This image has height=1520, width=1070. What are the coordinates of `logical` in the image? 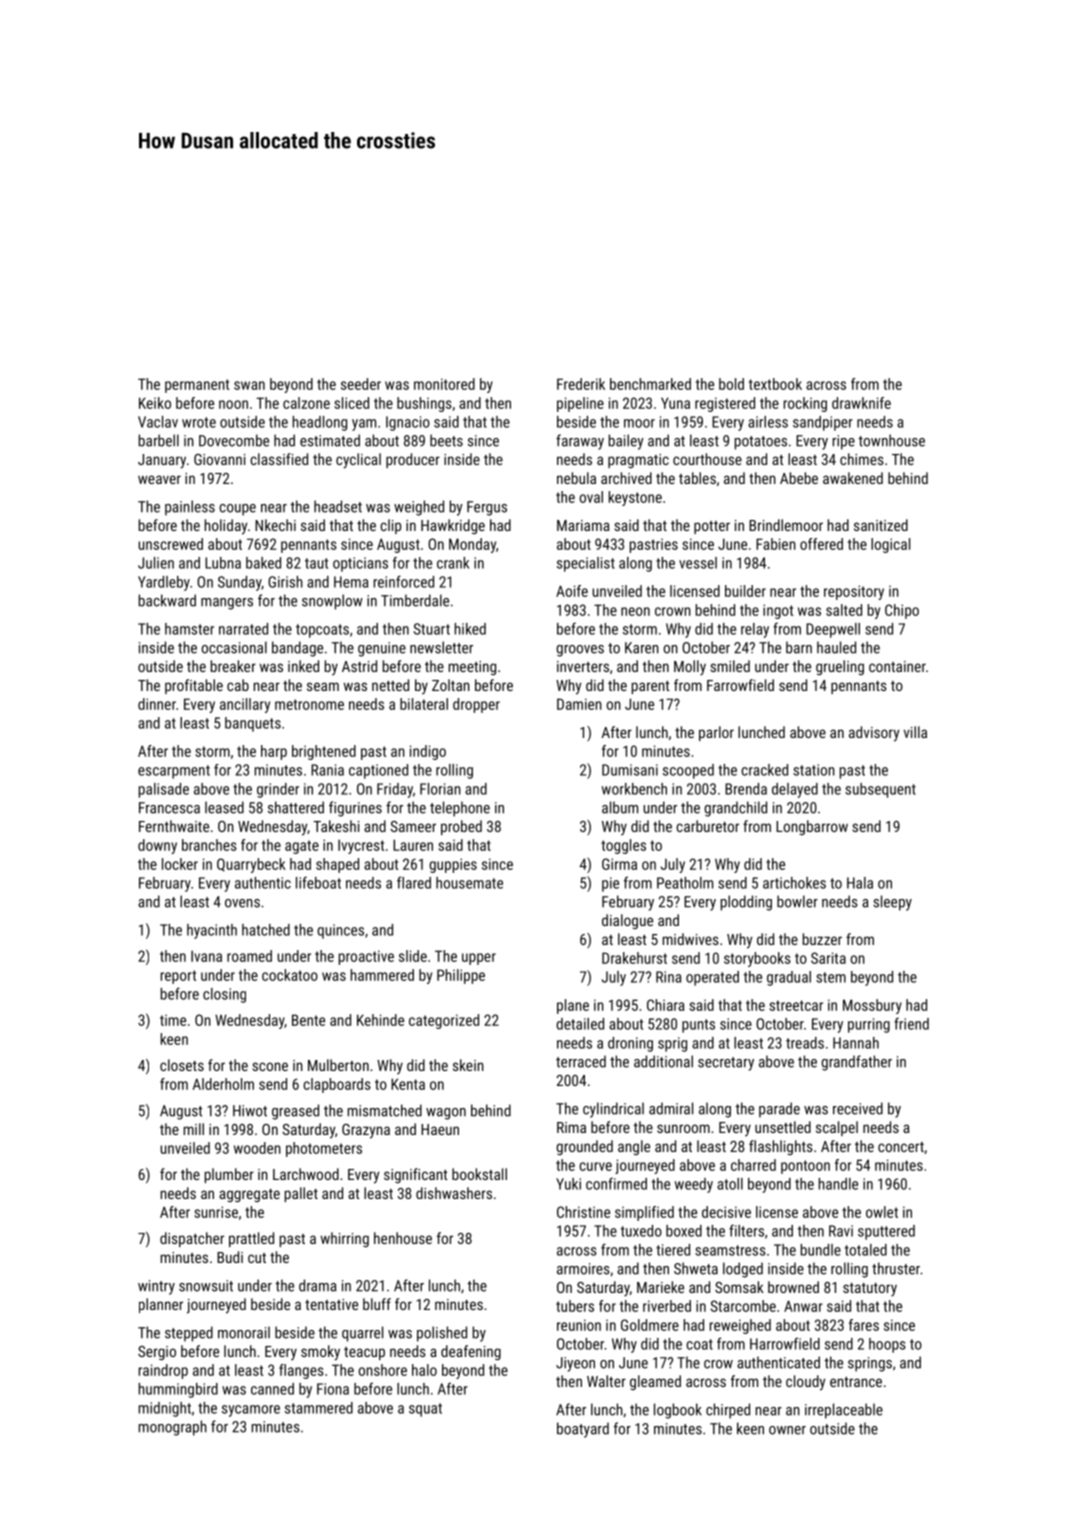 It's located at (890, 545).
